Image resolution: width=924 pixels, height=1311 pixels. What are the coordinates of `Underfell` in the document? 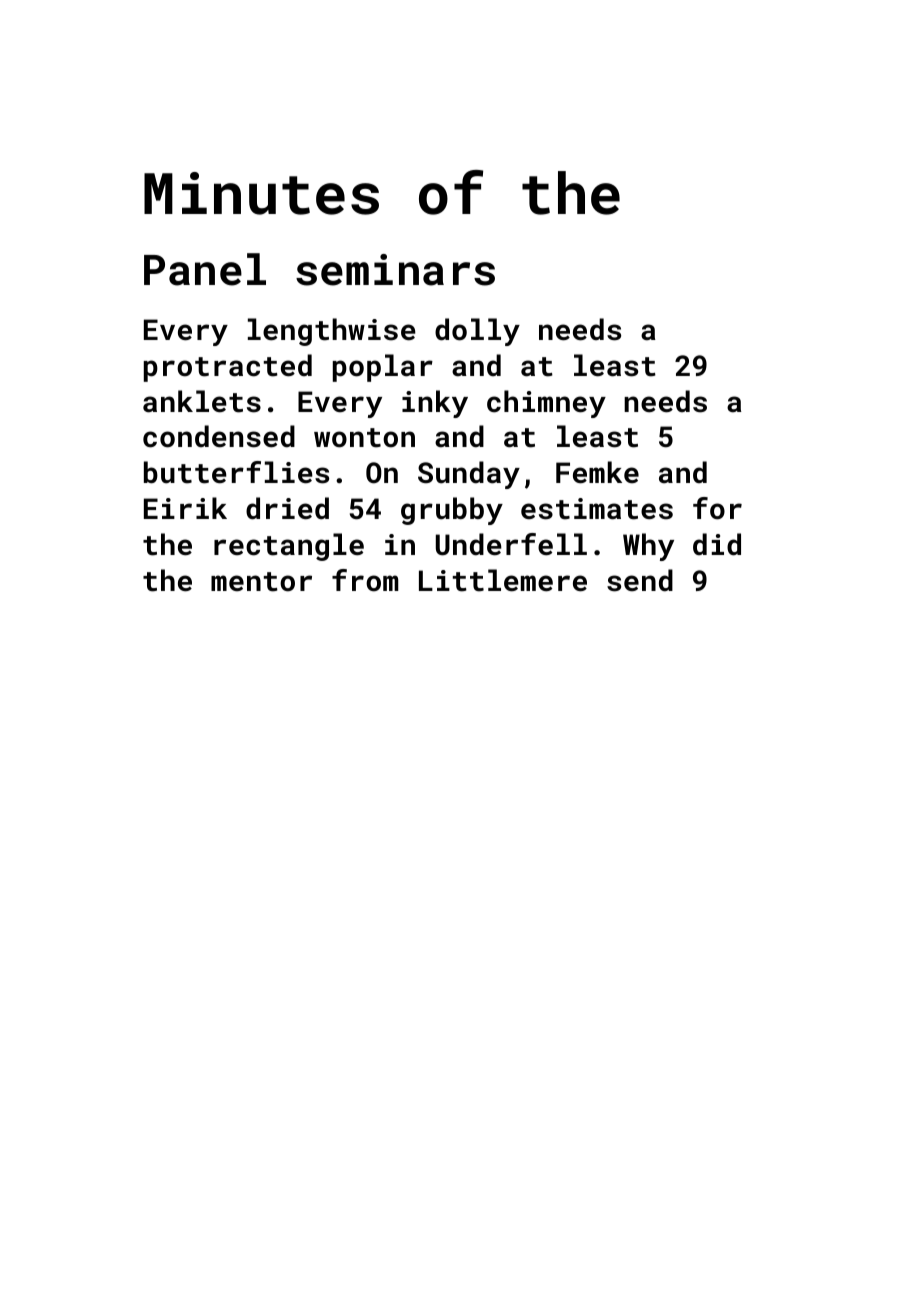 It's located at (511, 544).
